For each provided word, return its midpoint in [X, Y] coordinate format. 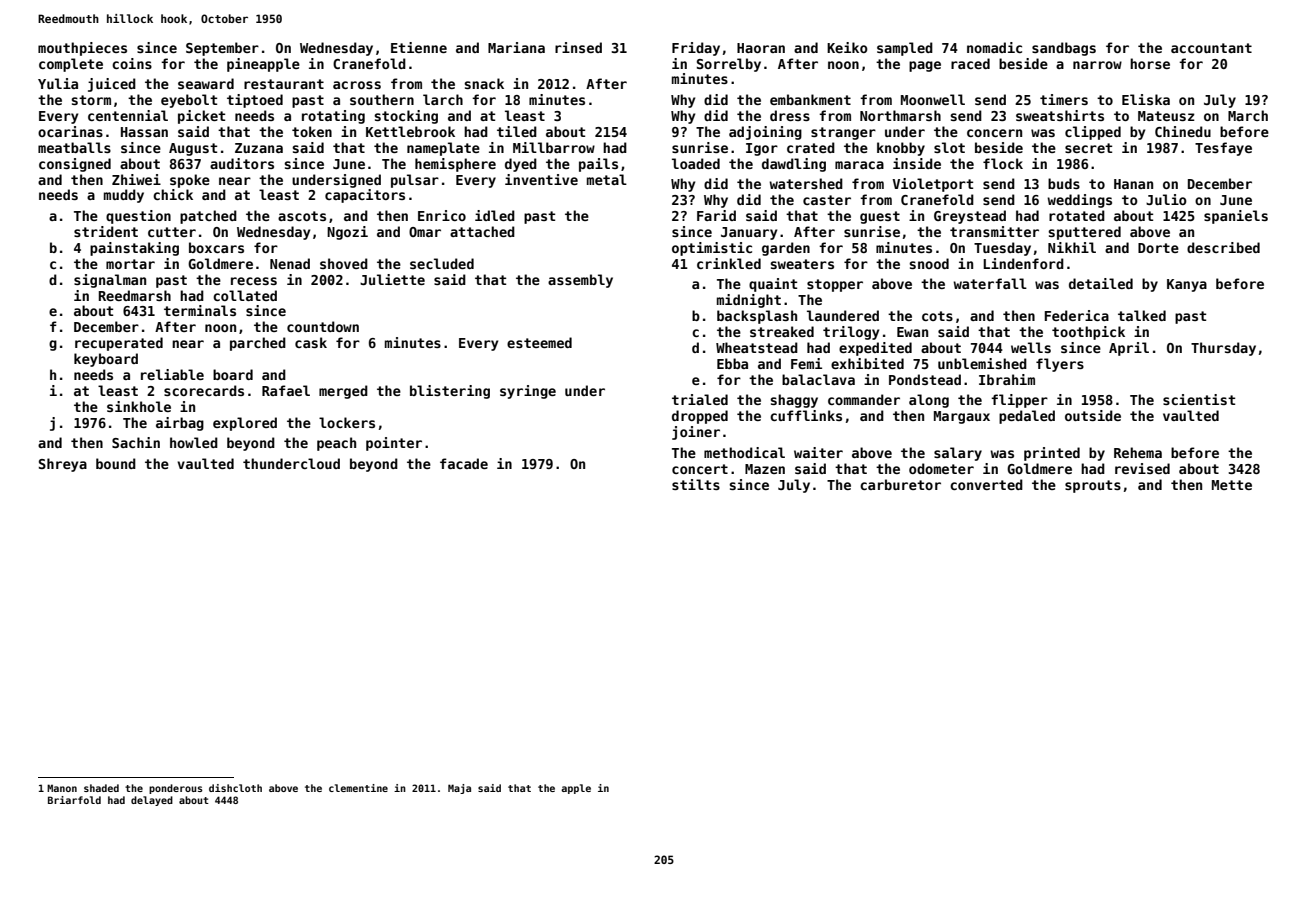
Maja [459, 789]
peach [336, 444]
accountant [1211, 48]
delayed [152, 801]
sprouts [1093, 486]
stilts [696, 484]
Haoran [761, 48]
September [222, 49]
